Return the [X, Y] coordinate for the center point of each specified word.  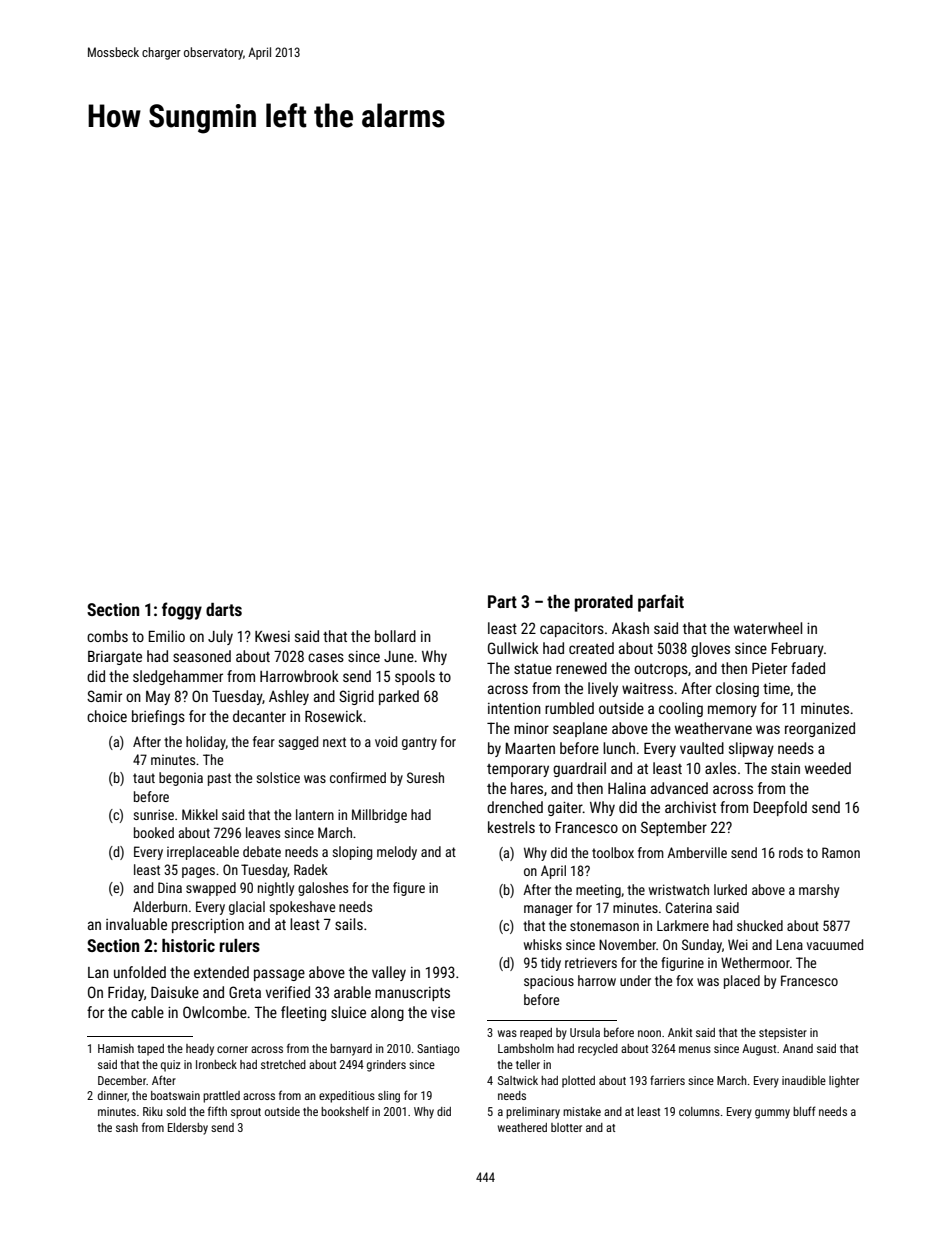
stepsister [783, 1034]
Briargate [115, 658]
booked [154, 832]
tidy [551, 964]
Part [502, 601]
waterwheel [768, 628]
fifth [217, 1111]
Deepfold [780, 808]
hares [527, 788]
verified [288, 992]
